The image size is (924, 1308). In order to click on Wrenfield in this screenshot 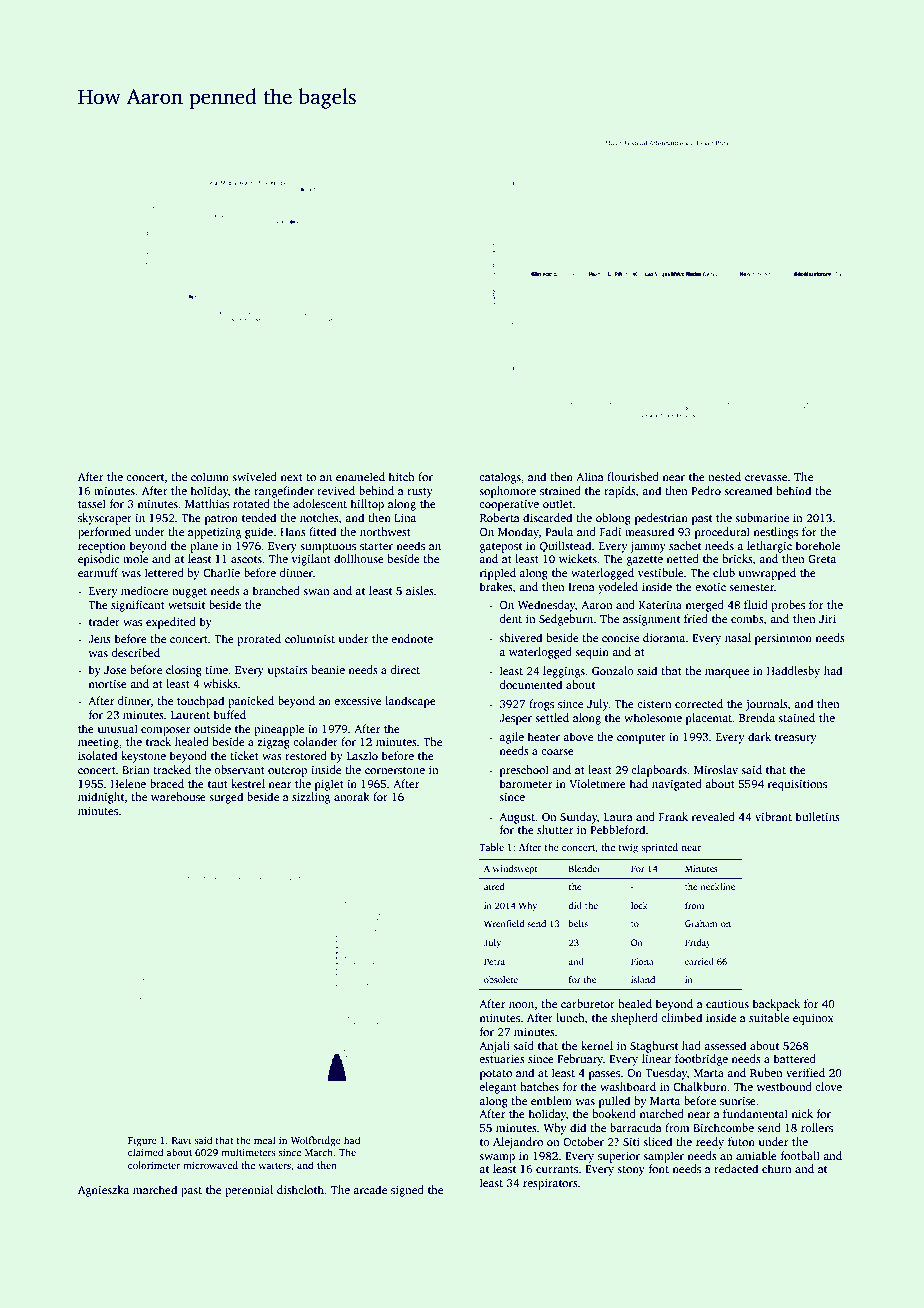, I will do `click(504, 923)`.
